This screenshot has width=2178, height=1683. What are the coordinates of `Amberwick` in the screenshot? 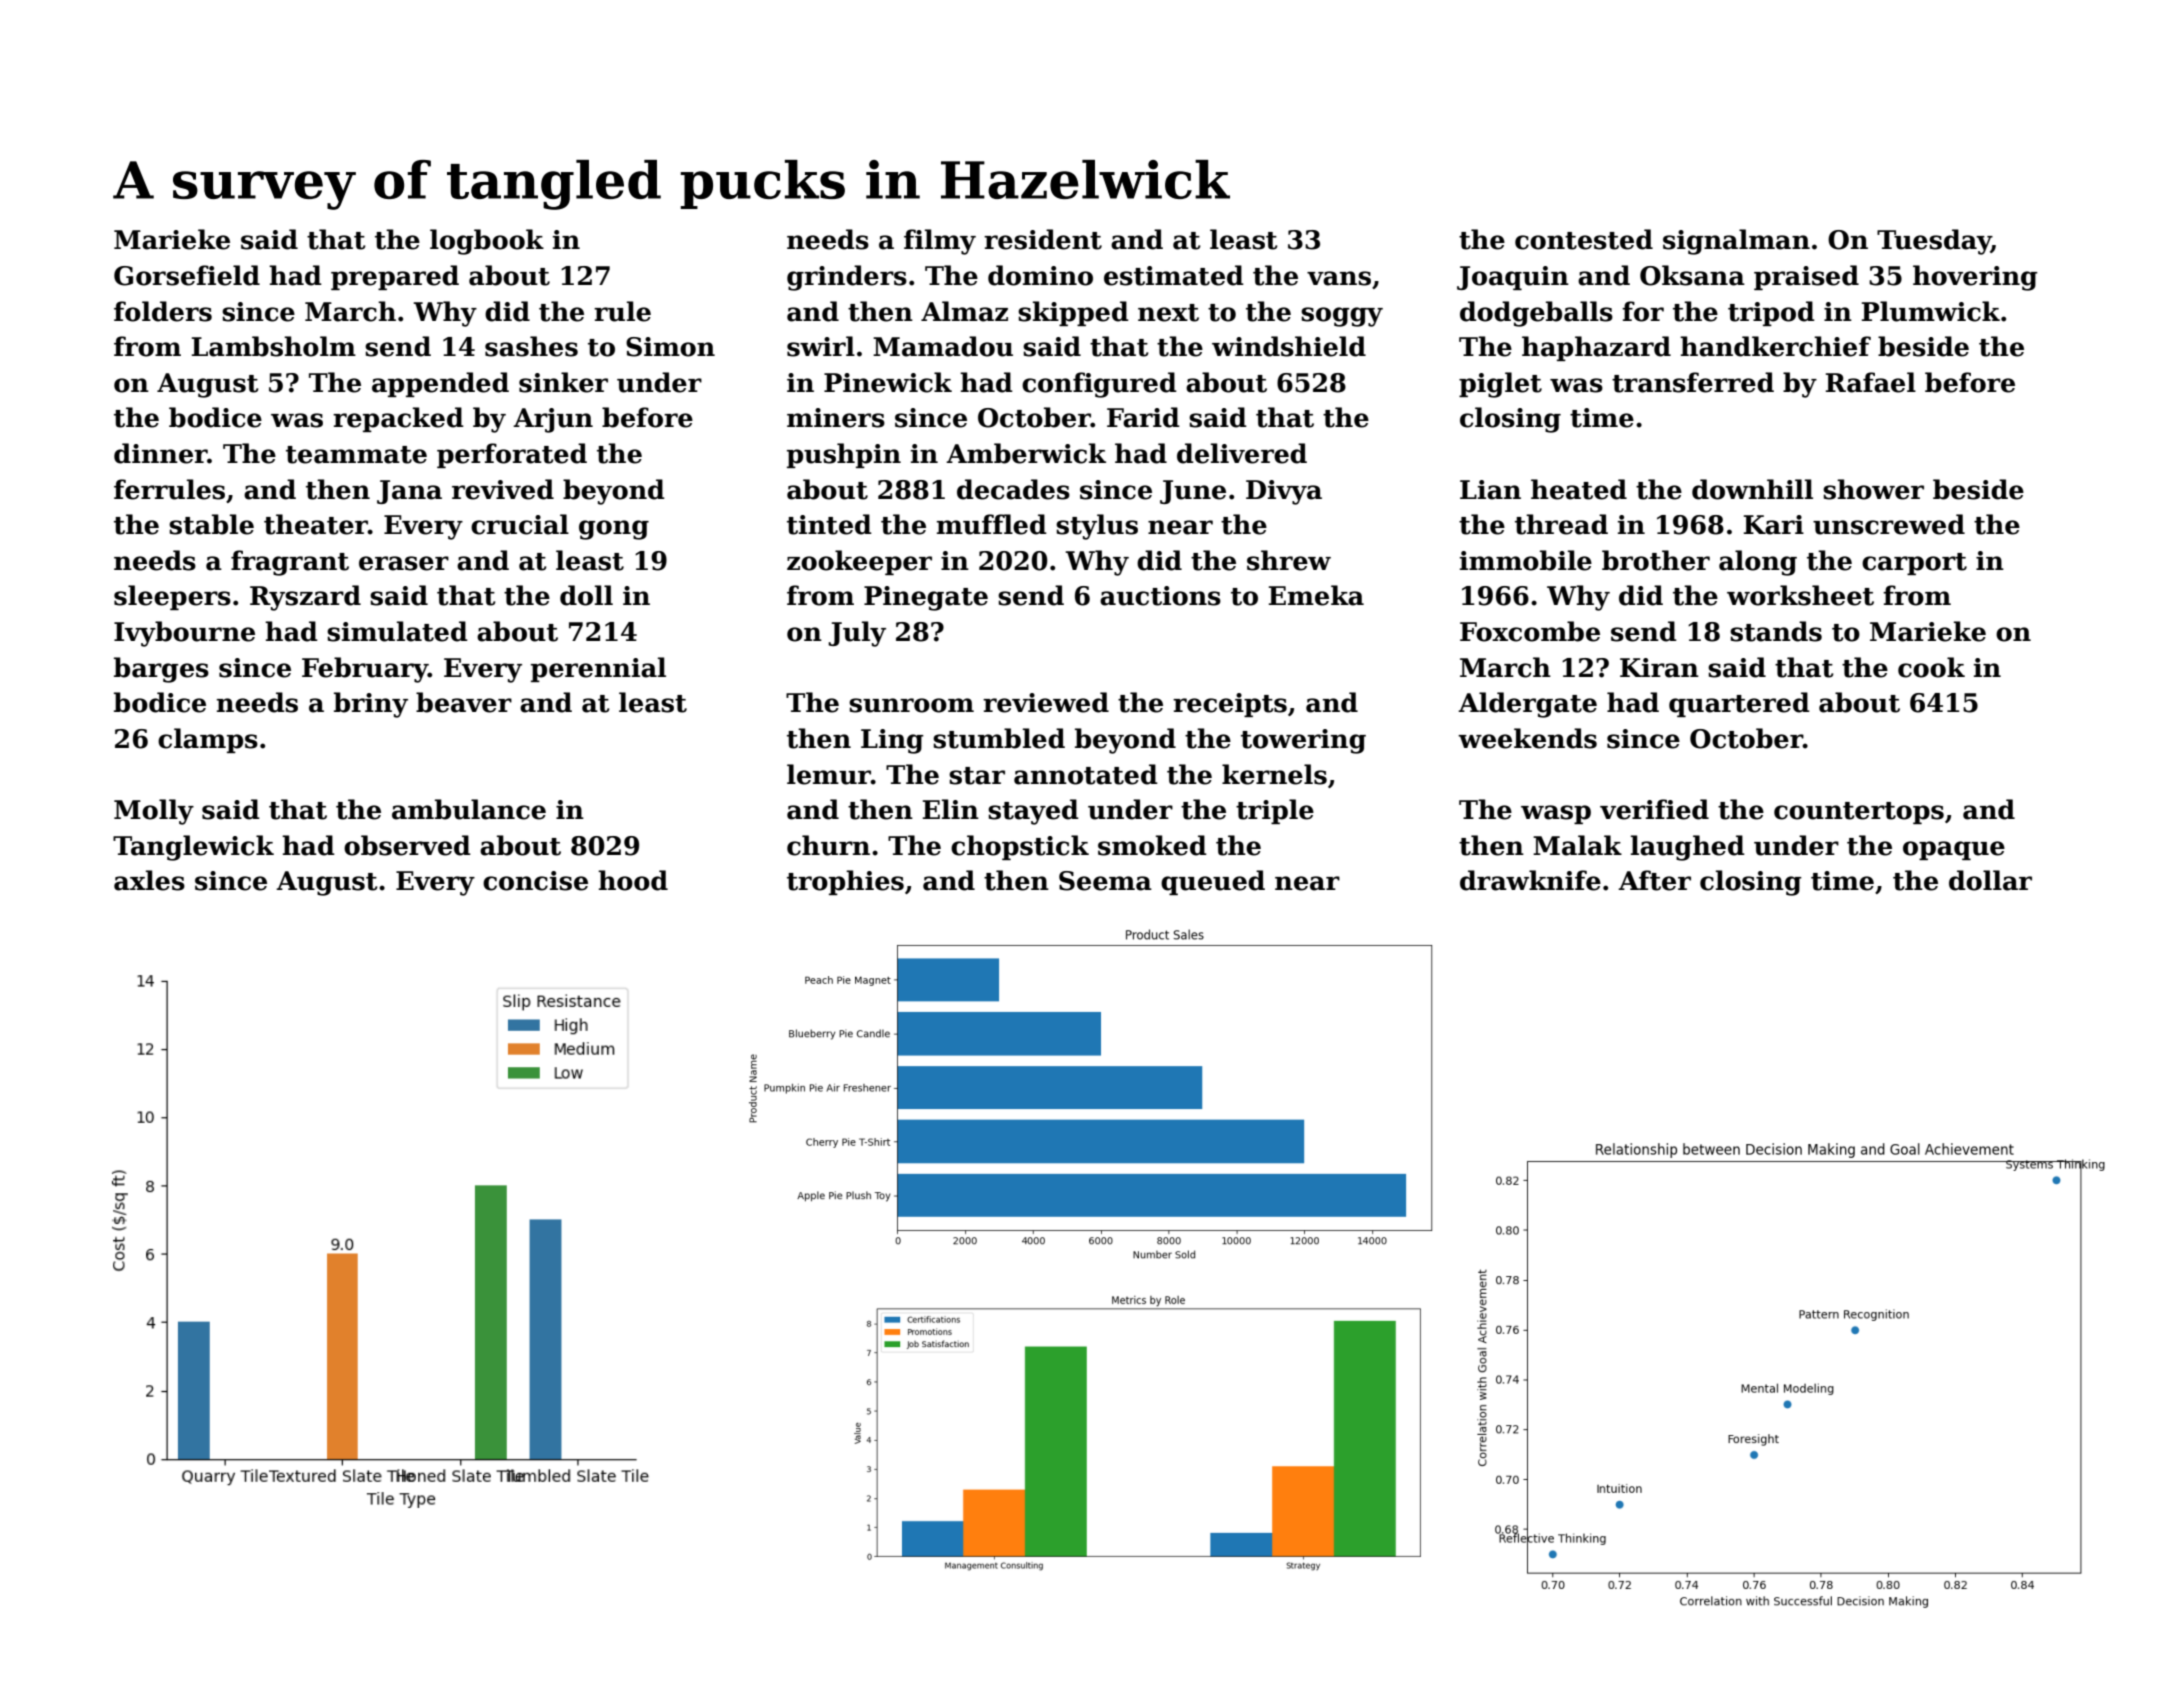 It's located at (1026, 453).
